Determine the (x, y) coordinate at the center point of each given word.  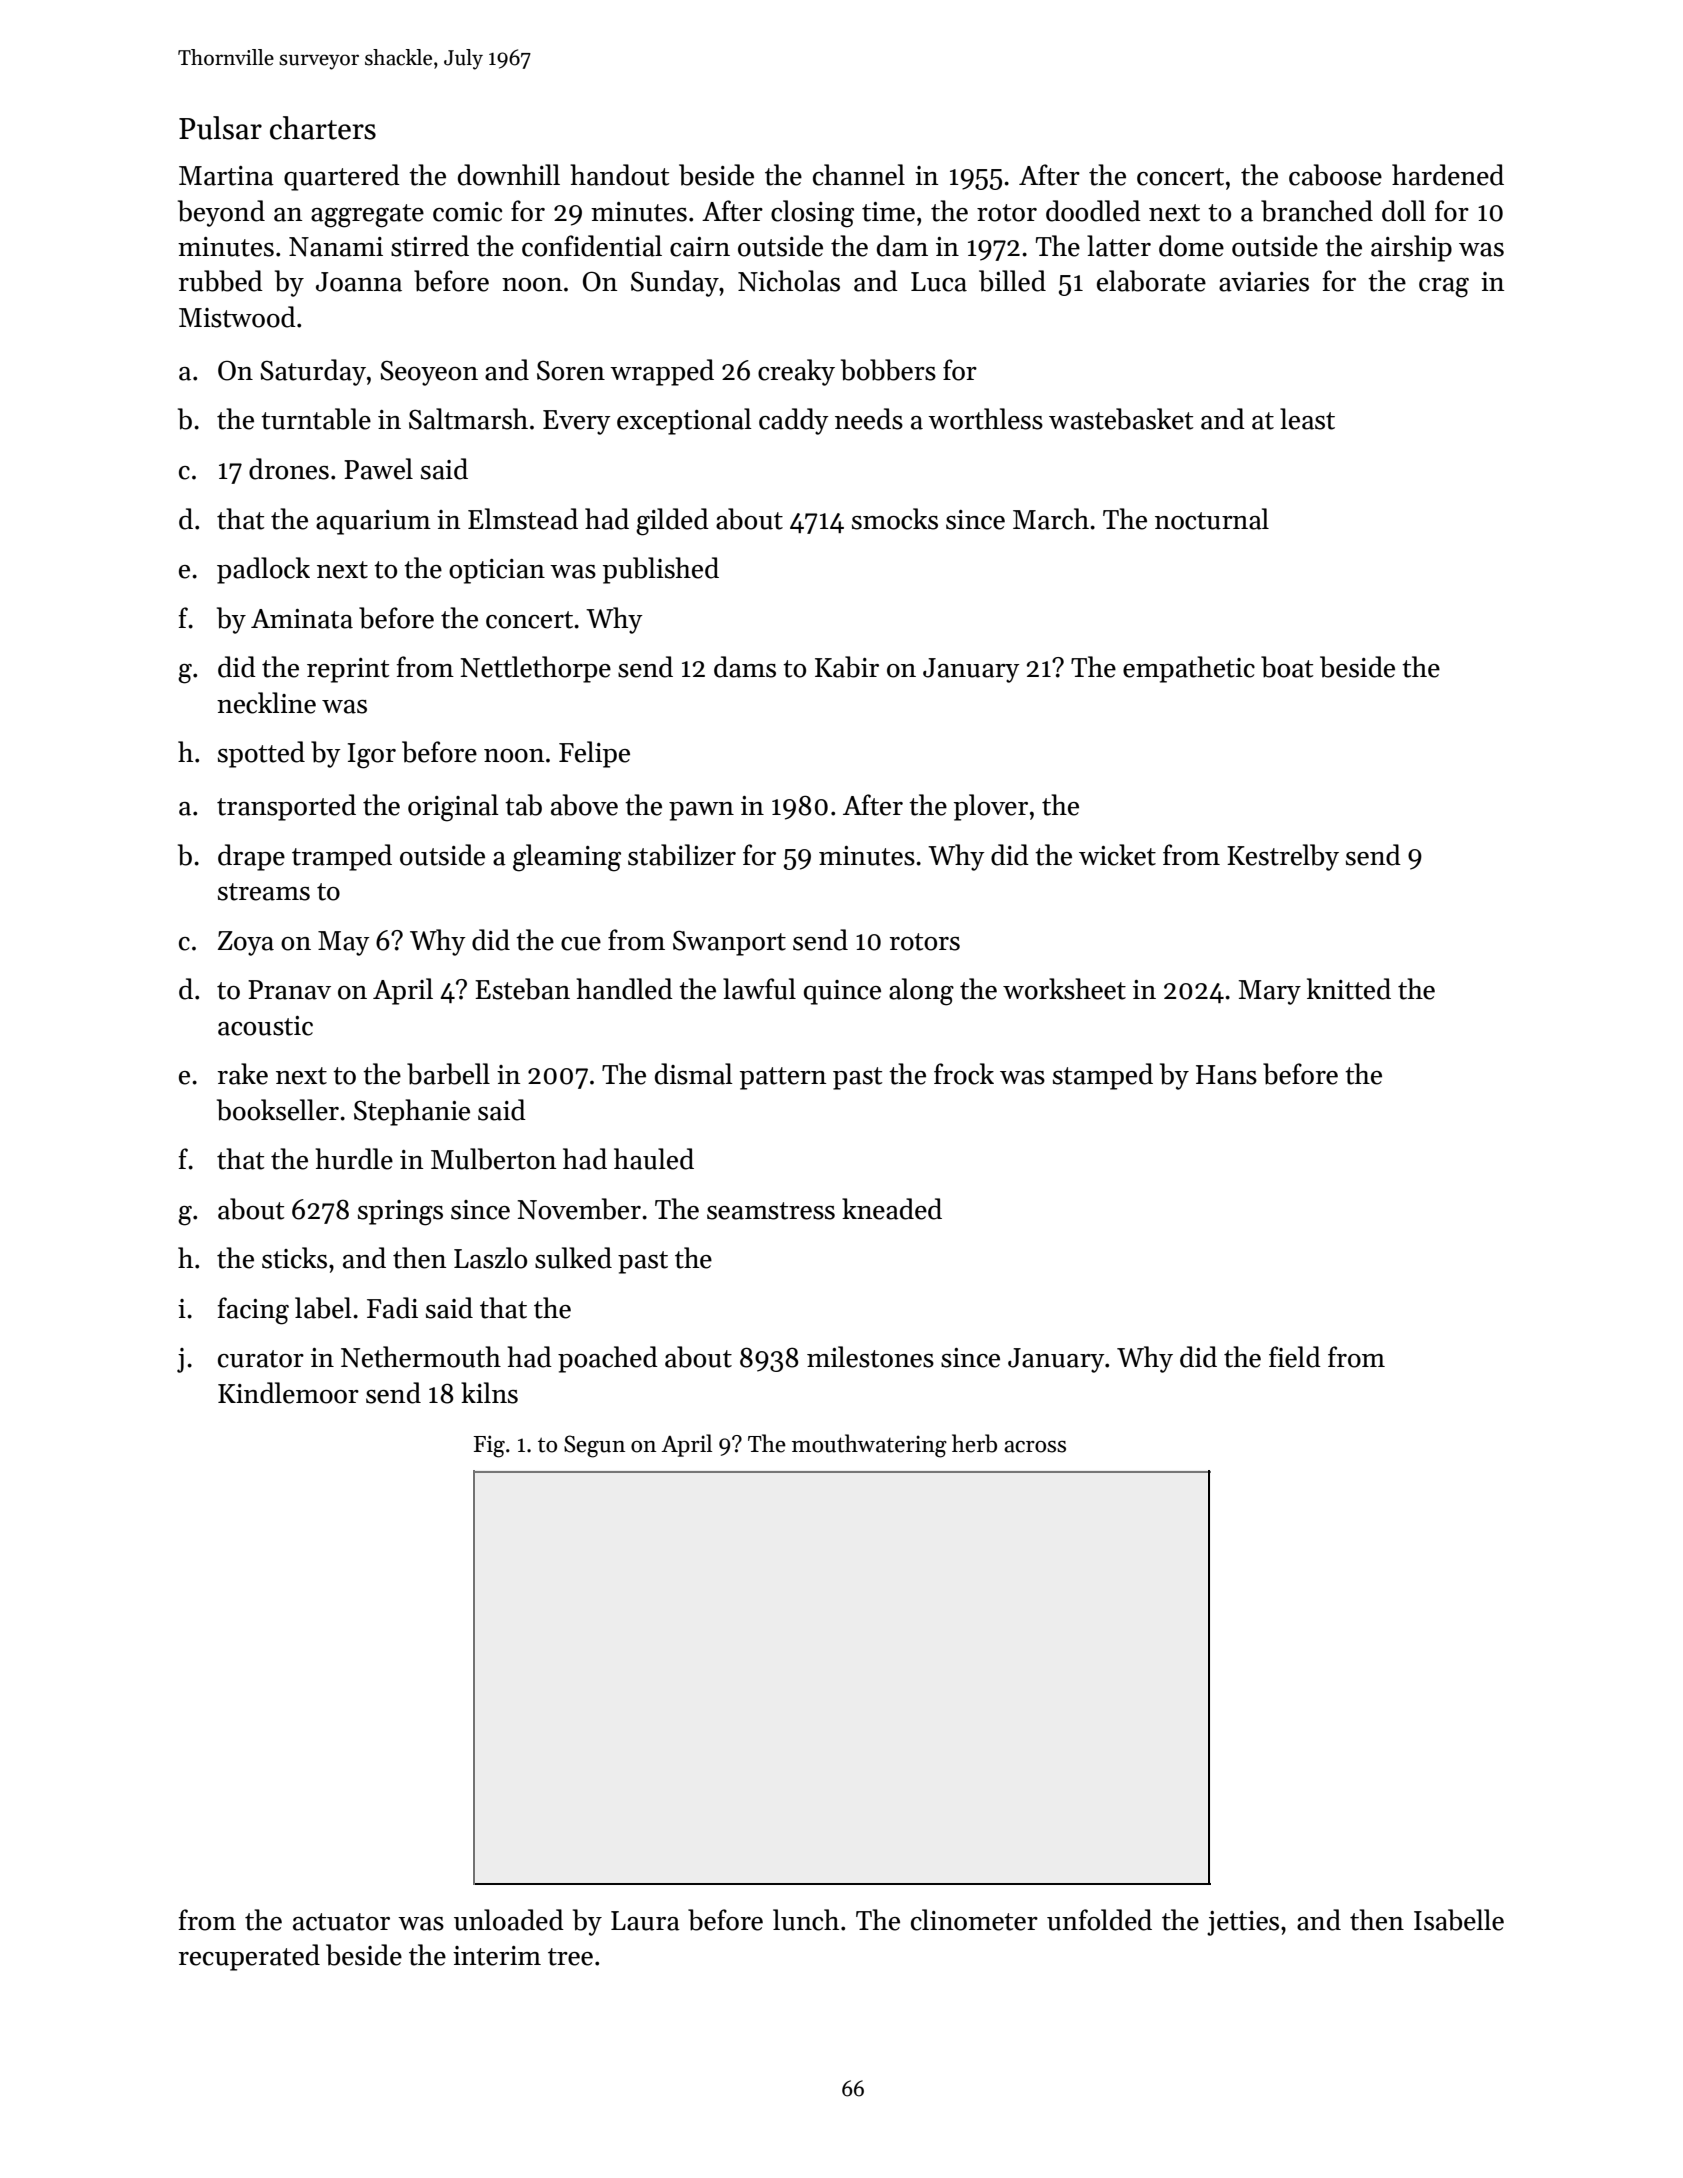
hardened (1448, 175)
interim (497, 1956)
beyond (221, 213)
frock (964, 1074)
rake (243, 1074)
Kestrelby (1283, 857)
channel (859, 175)
